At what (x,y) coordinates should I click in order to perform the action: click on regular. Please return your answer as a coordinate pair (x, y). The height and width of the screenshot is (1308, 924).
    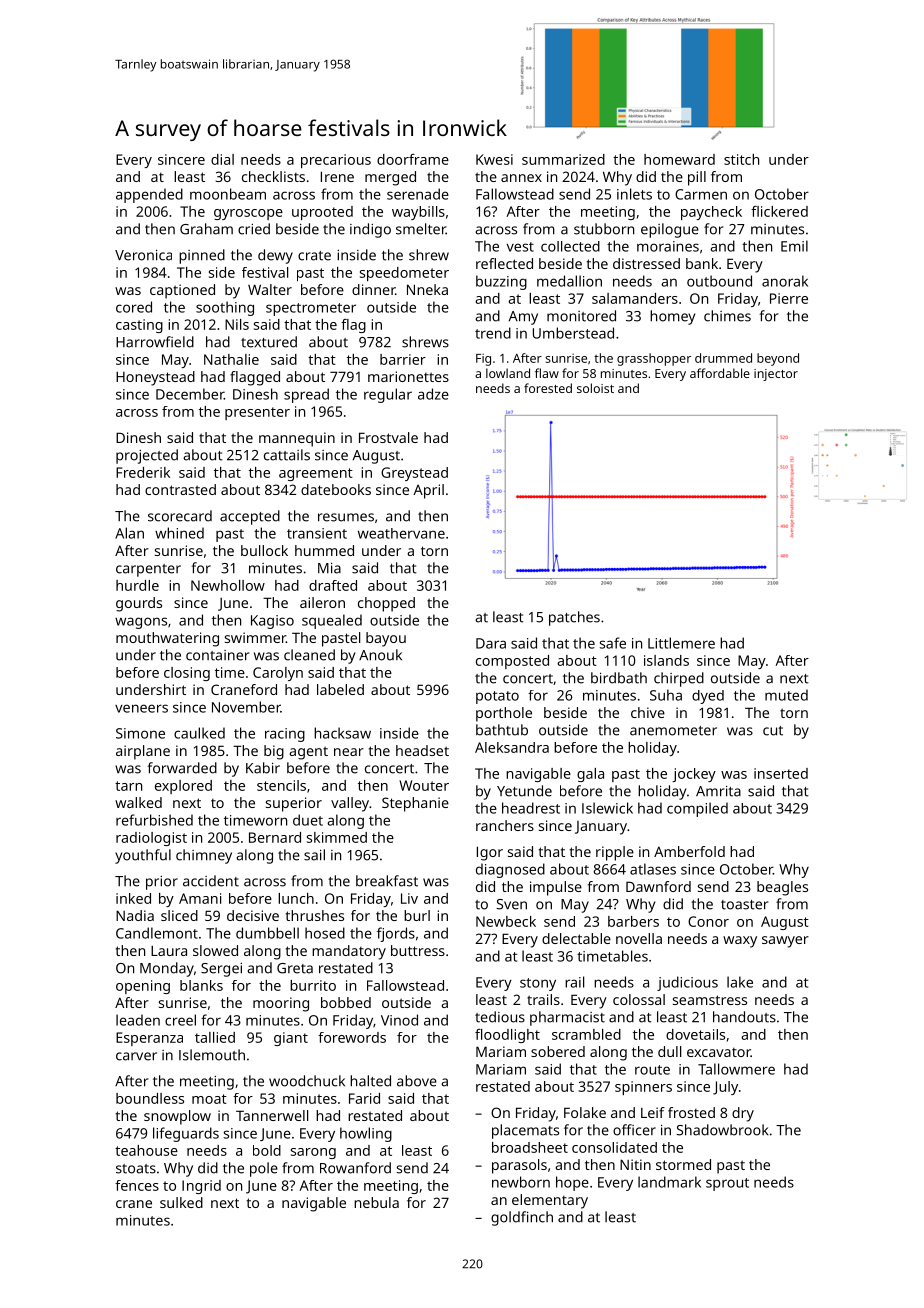
    Looking at the image, I should click on (388, 395).
